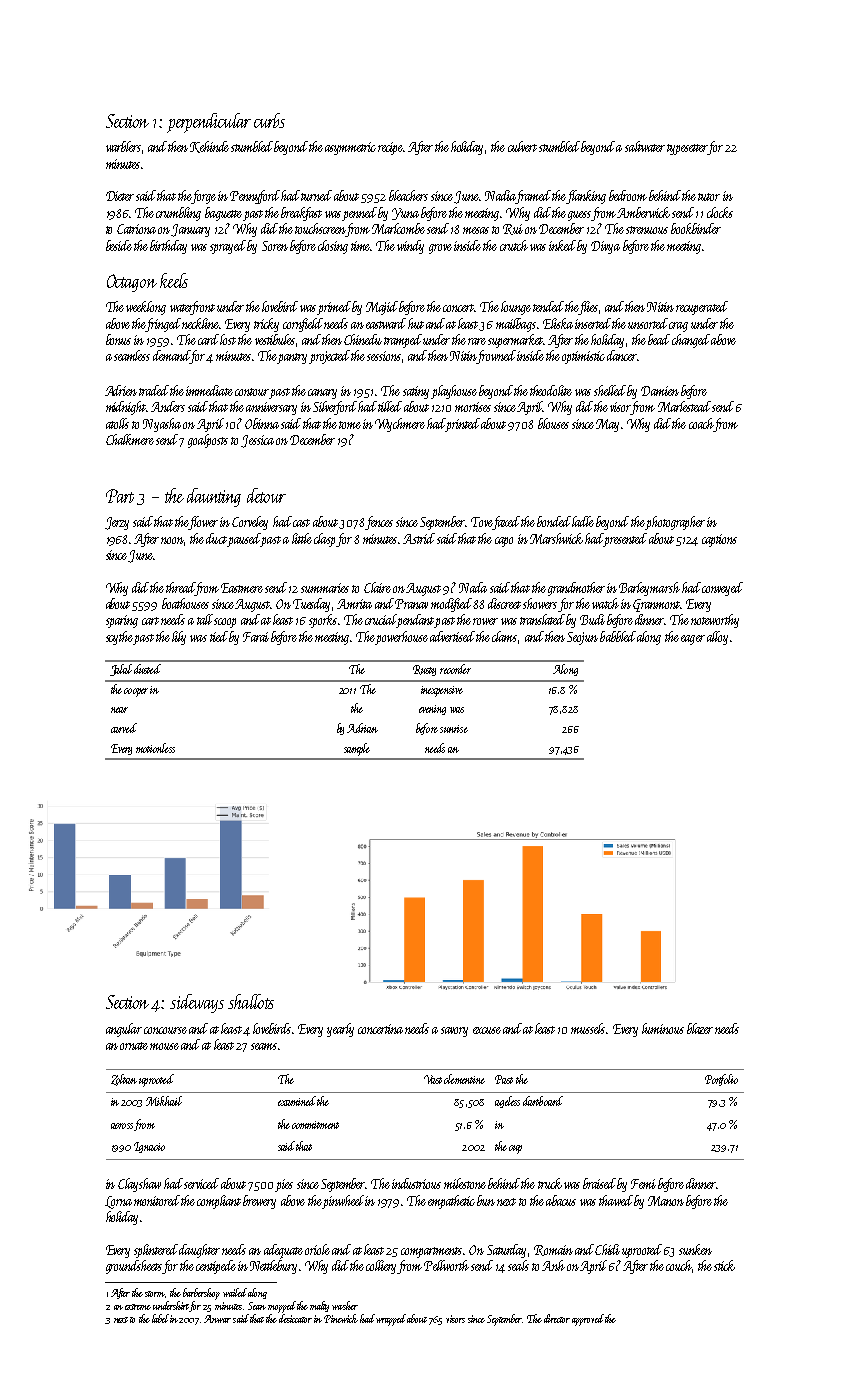 This screenshot has width=849, height=1400. Describe the element at coordinates (138, 1307) in the screenshot. I see `extreme` at that location.
